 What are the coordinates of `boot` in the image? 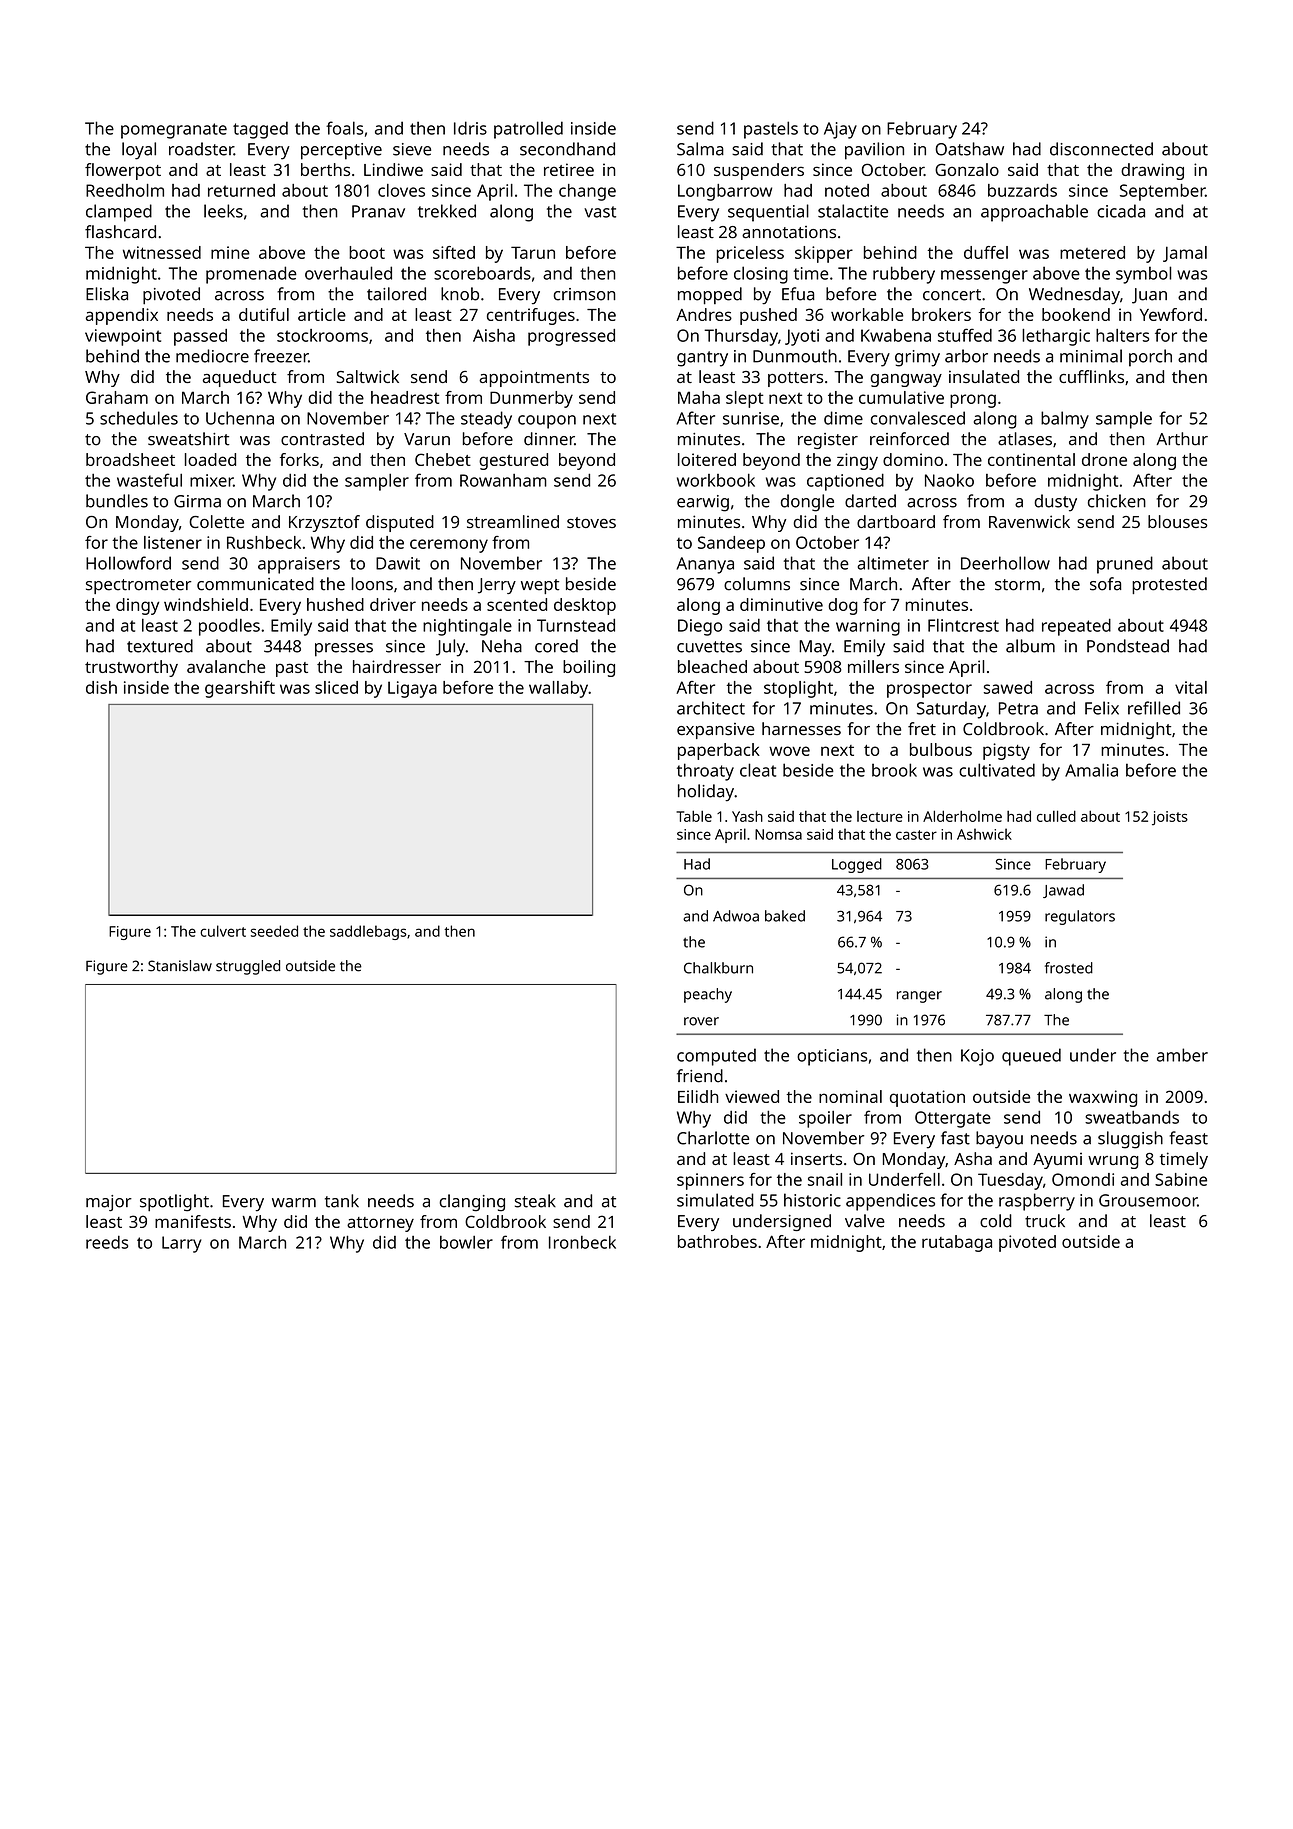 It's located at (367, 252).
